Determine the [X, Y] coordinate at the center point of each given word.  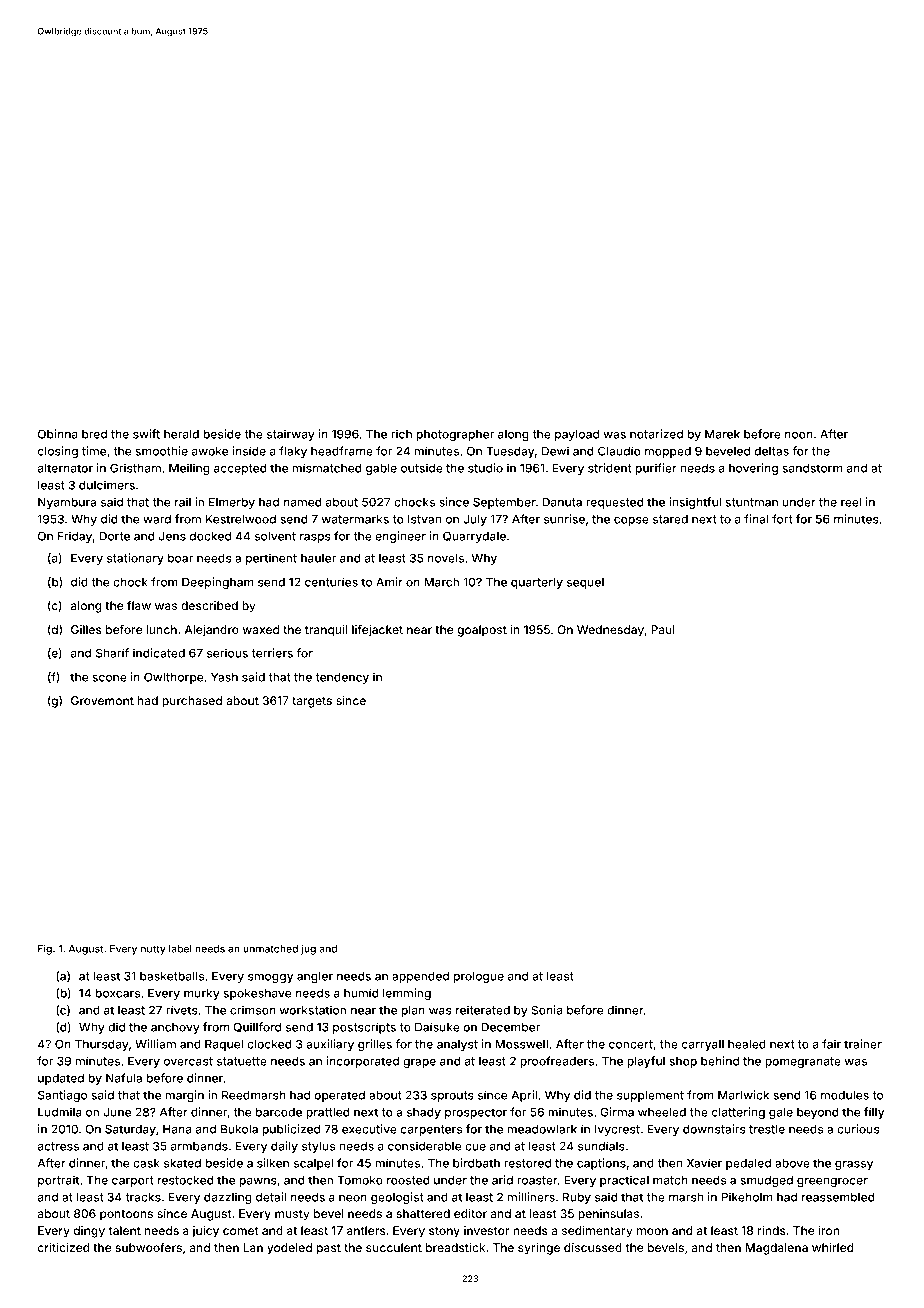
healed [747, 1044]
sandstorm [812, 468]
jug [308, 949]
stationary [135, 559]
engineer [400, 537]
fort [782, 519]
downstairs [714, 1129]
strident [610, 468]
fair [831, 1044]
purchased [192, 702]
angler [315, 977]
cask [146, 1163]
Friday [75, 537]
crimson [253, 1010]
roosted [408, 1180]
